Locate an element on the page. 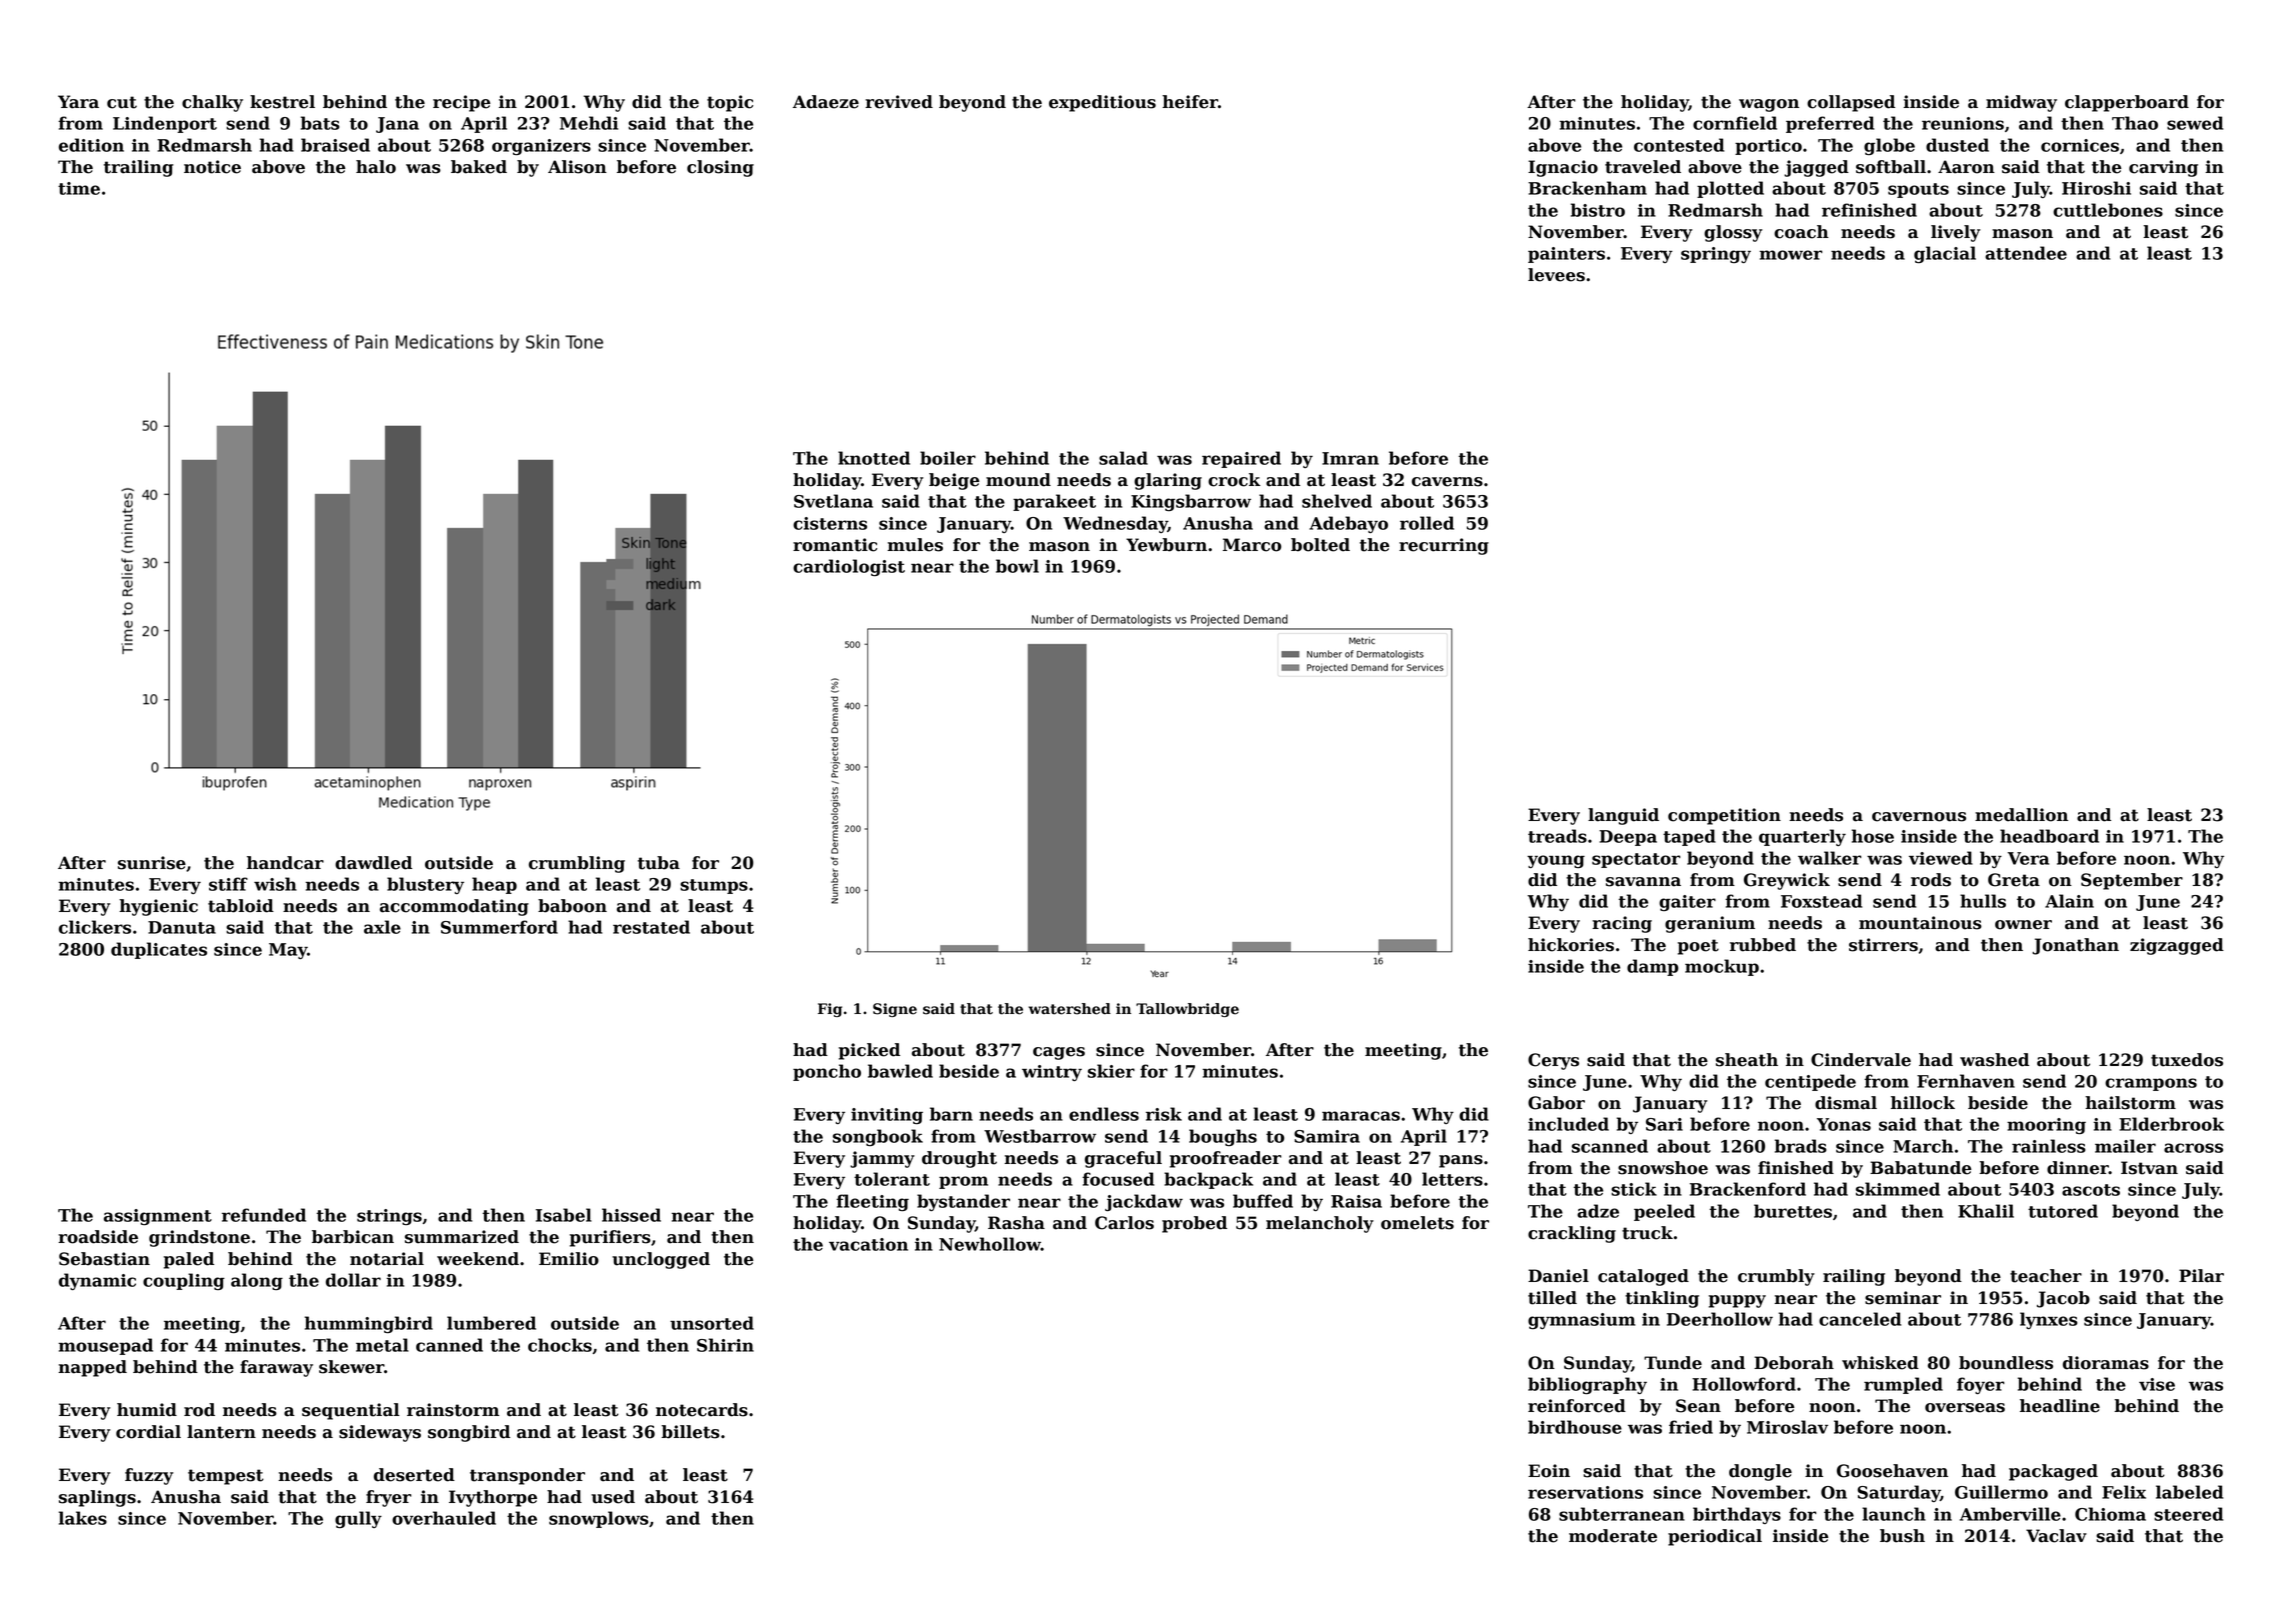 The height and width of the page is (1614, 2282). Eoin is located at coordinates (1549, 1471).
